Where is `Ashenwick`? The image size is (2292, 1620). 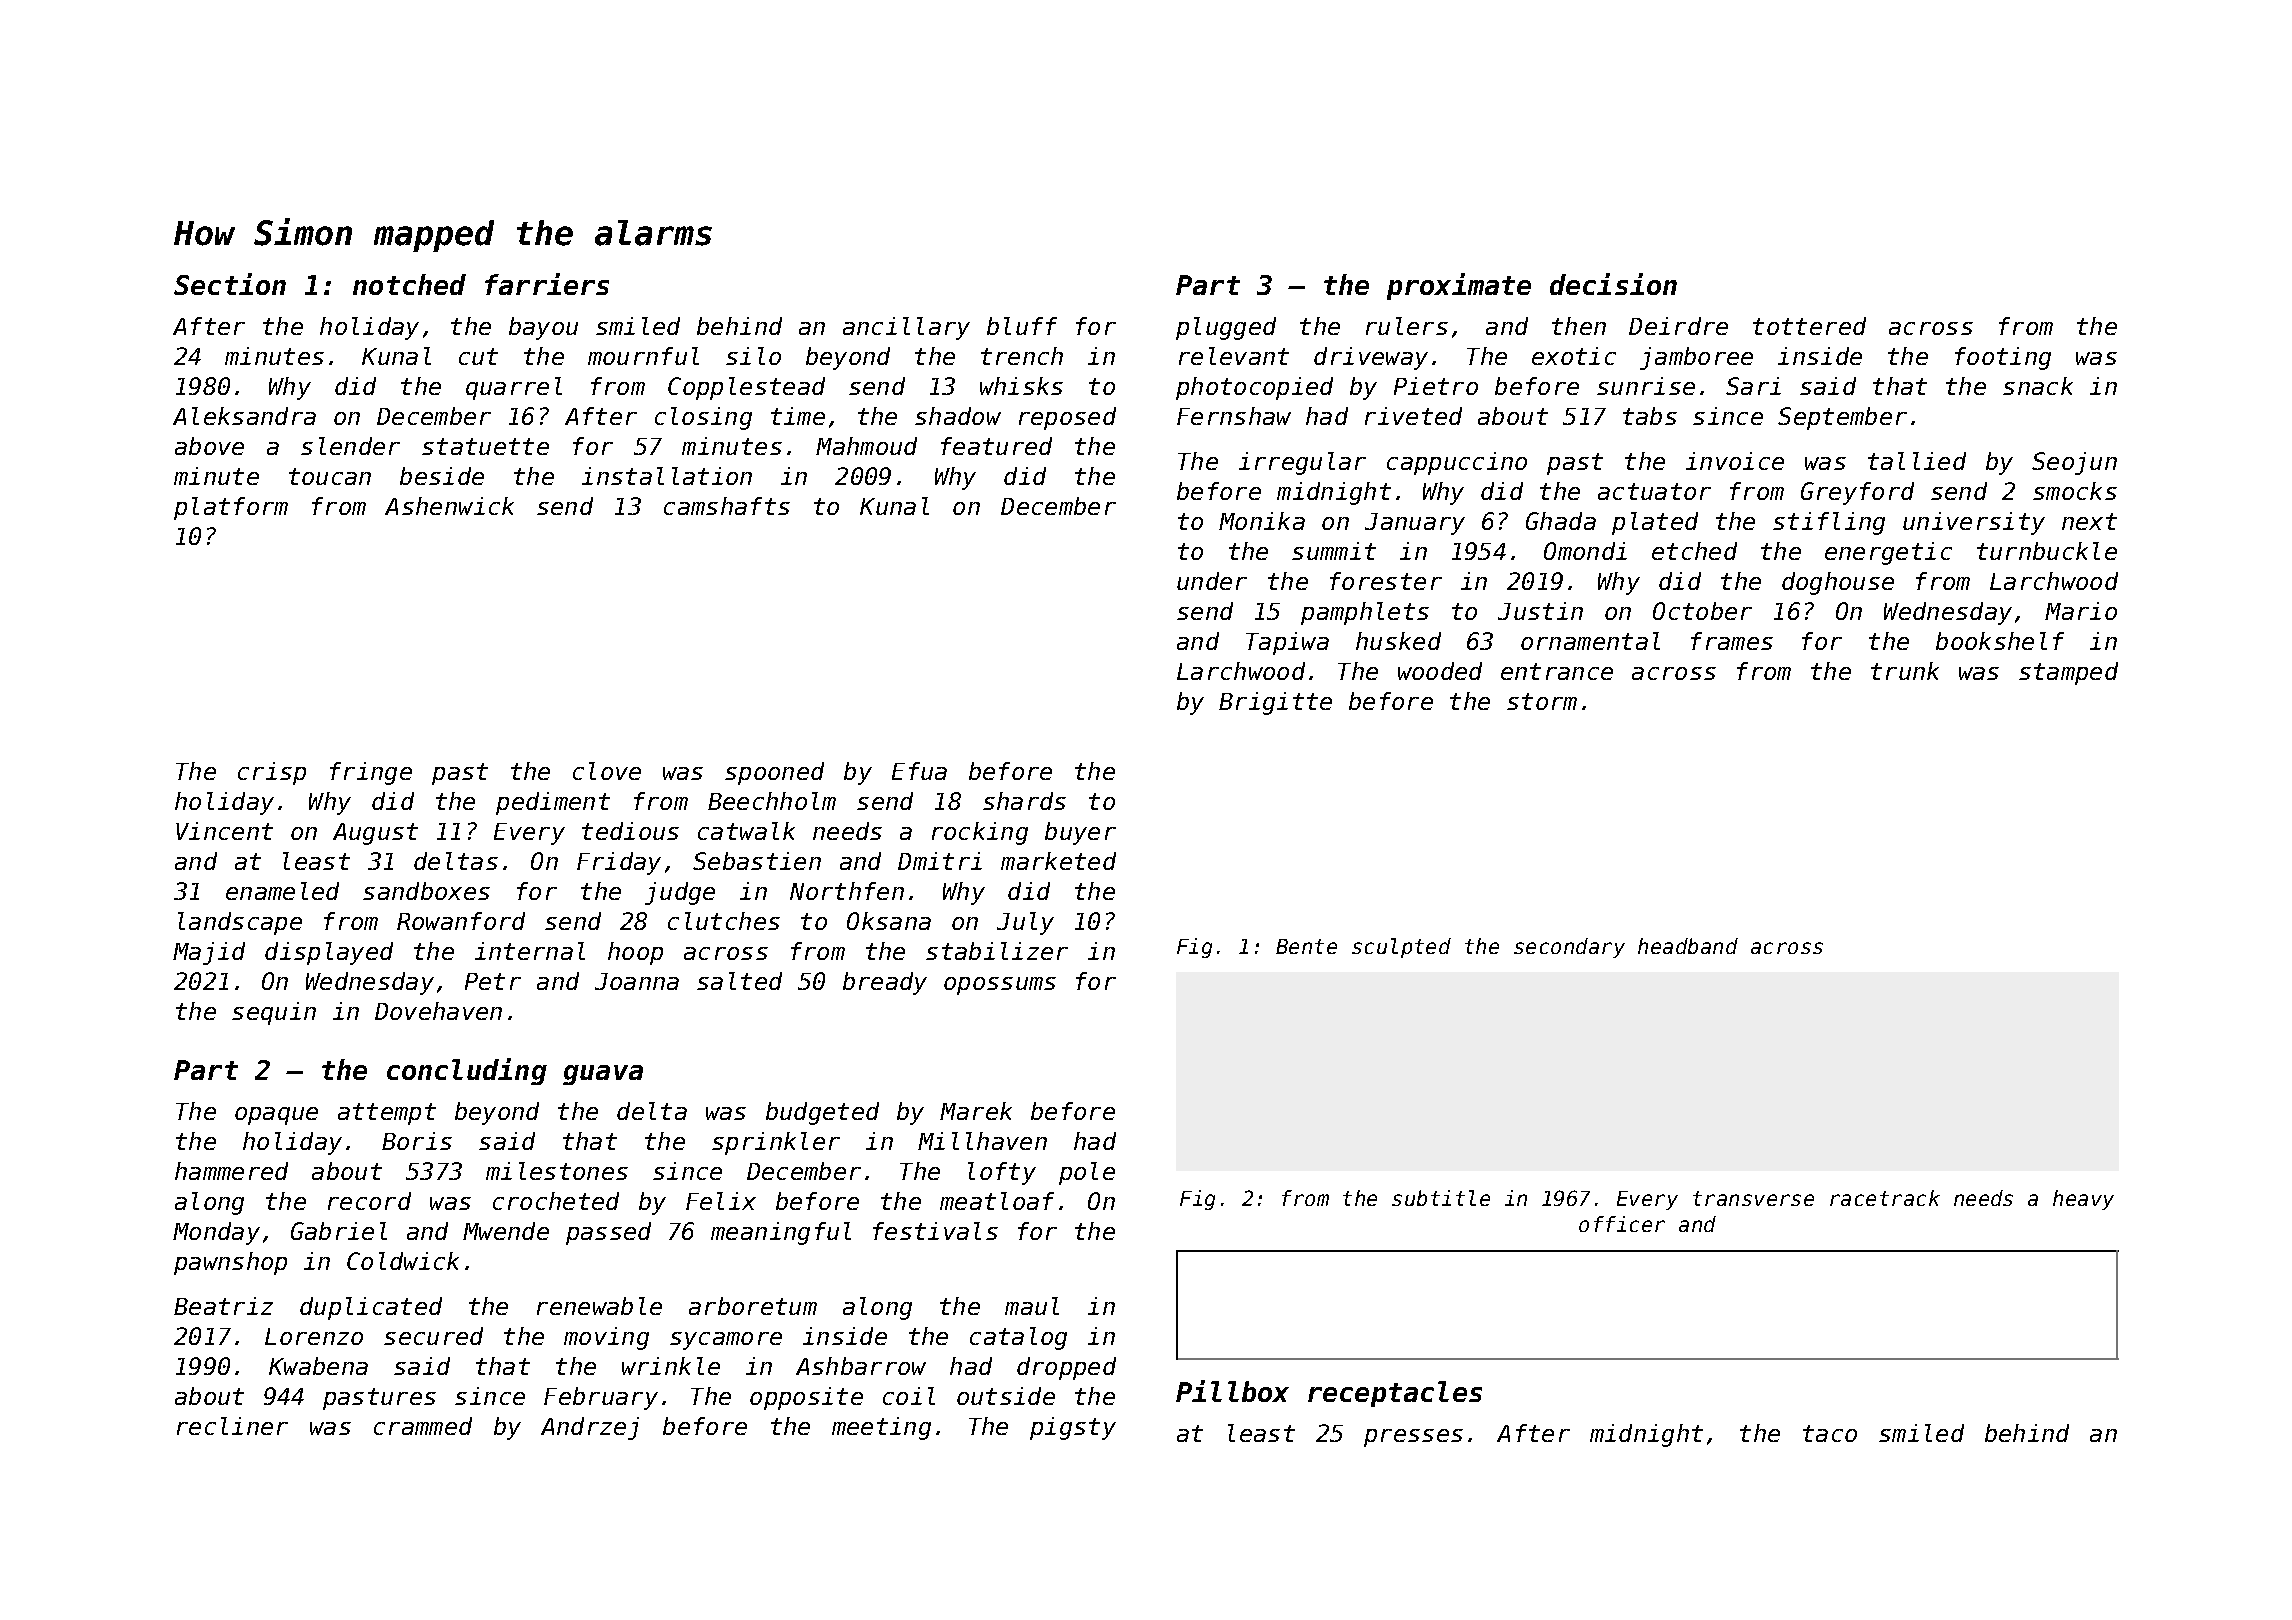
Ashenwick is located at coordinates (449, 506).
